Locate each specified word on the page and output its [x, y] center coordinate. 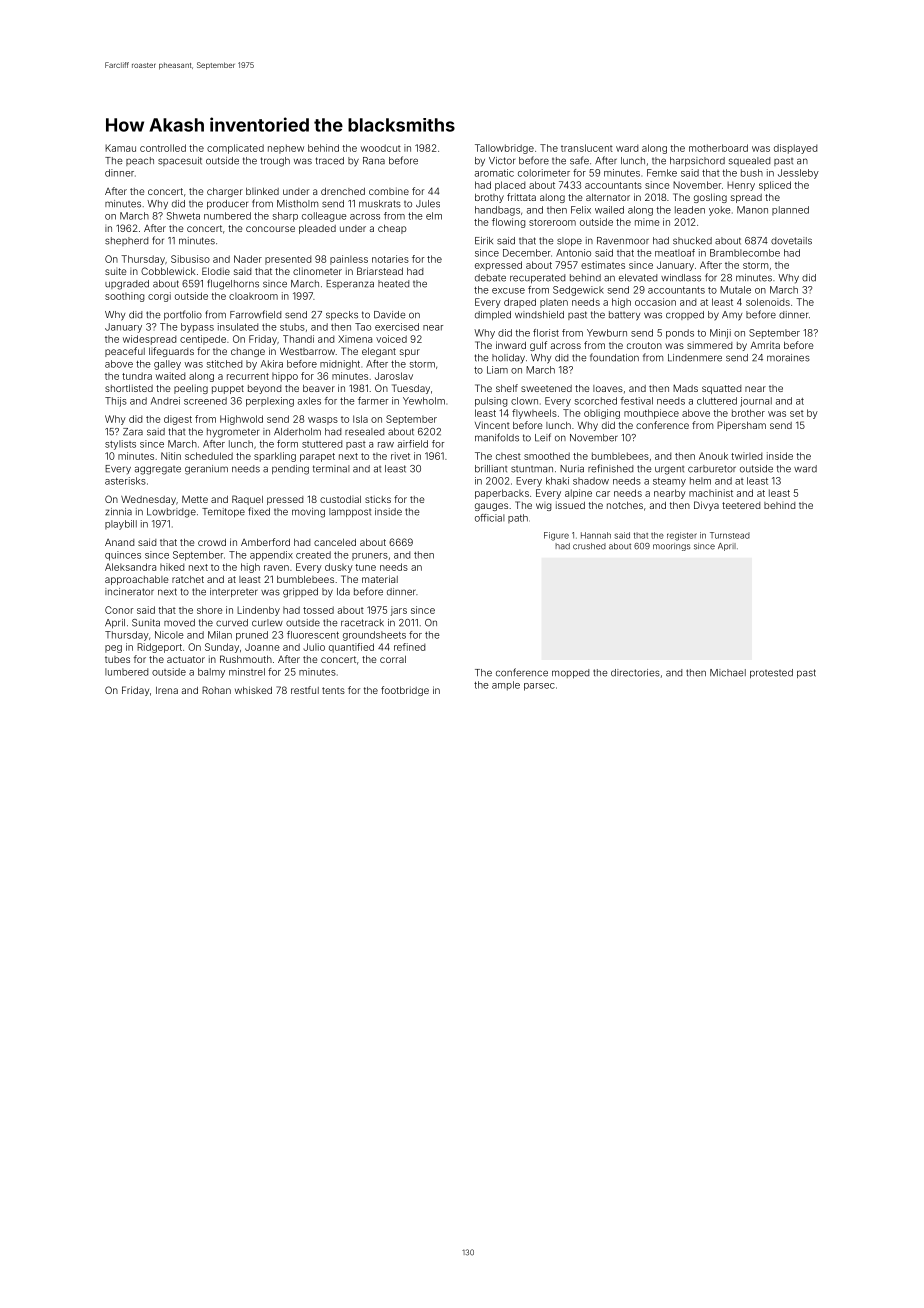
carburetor [712, 469]
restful [305, 690]
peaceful [125, 352]
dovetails [791, 241]
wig [543, 507]
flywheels [534, 414]
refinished [610, 468]
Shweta [183, 216]
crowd [212, 542]
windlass [681, 278]
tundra [137, 376]
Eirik [484, 241]
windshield [539, 315]
